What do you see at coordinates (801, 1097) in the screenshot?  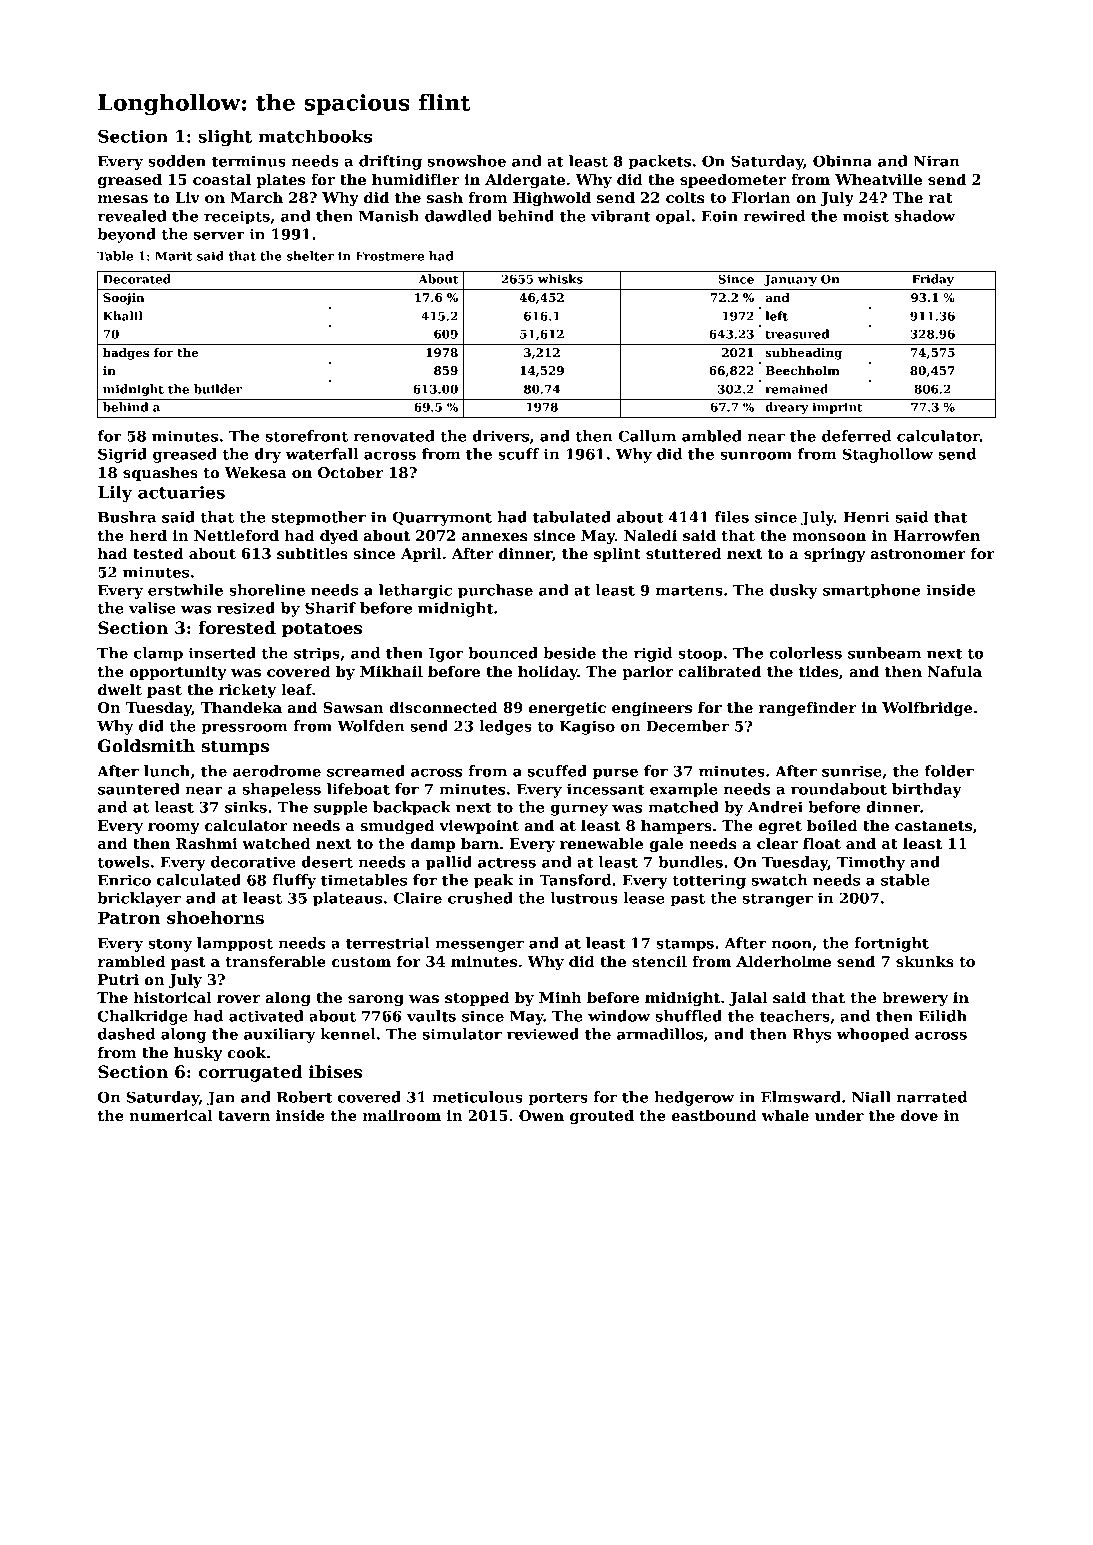 I see `Elmsward` at bounding box center [801, 1097].
